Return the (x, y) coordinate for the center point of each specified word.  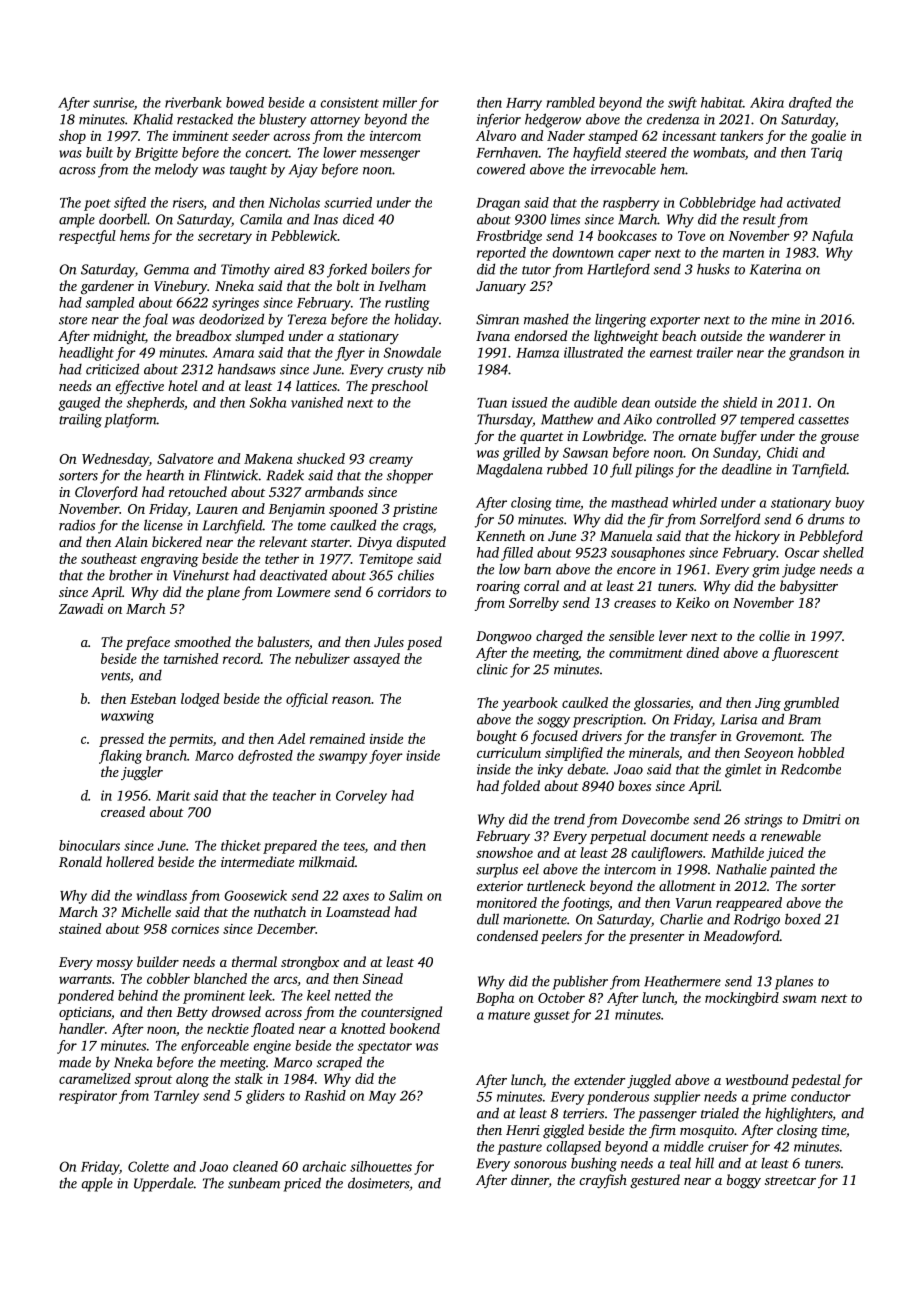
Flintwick (231, 475)
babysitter (809, 587)
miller (400, 102)
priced (302, 1184)
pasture (519, 1149)
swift (682, 104)
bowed (245, 102)
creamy (391, 461)
